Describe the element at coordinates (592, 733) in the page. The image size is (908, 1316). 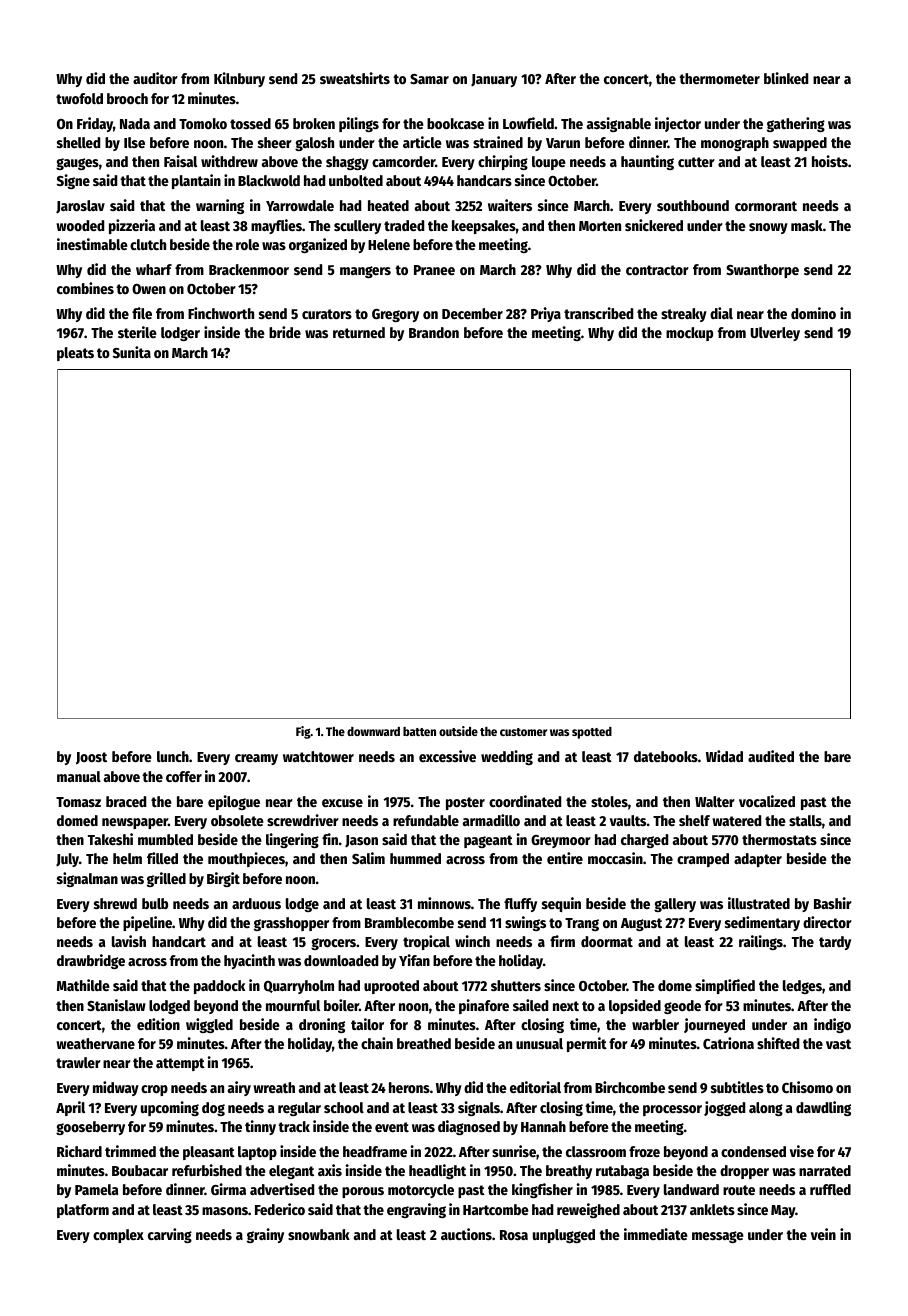
I see `spotted` at that location.
